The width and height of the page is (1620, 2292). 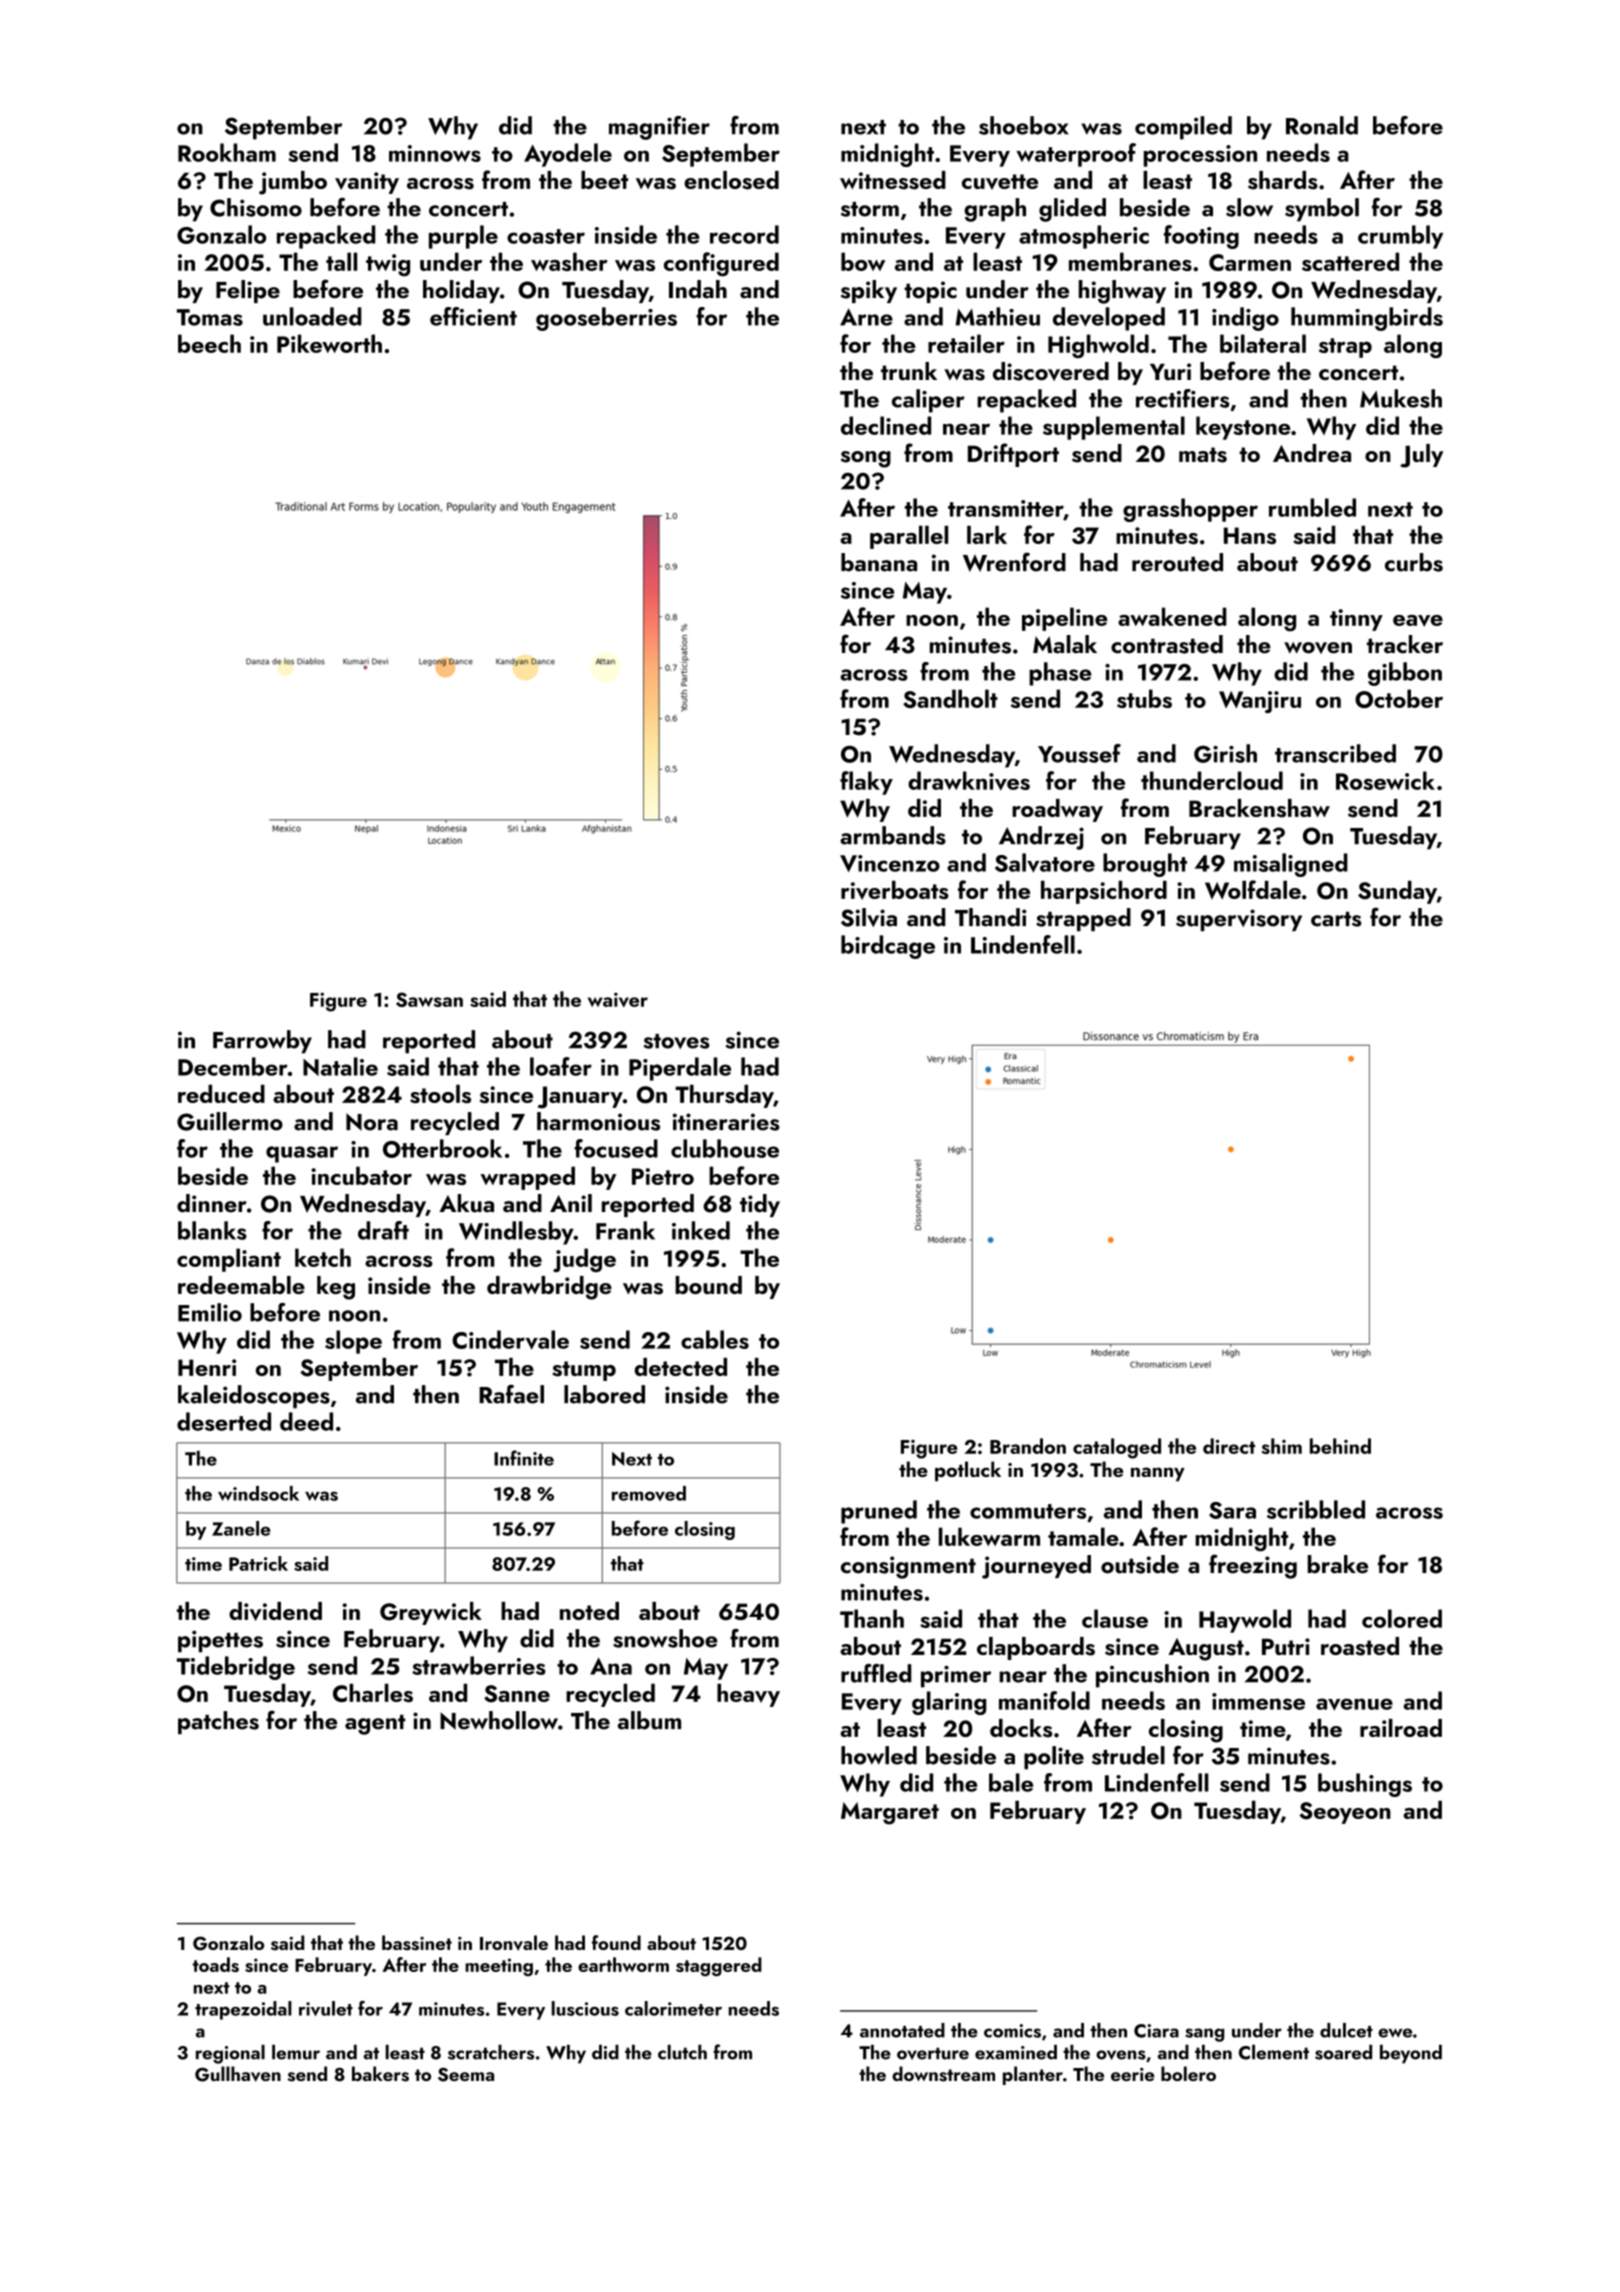 I want to click on Gullhaven, so click(x=238, y=2074).
